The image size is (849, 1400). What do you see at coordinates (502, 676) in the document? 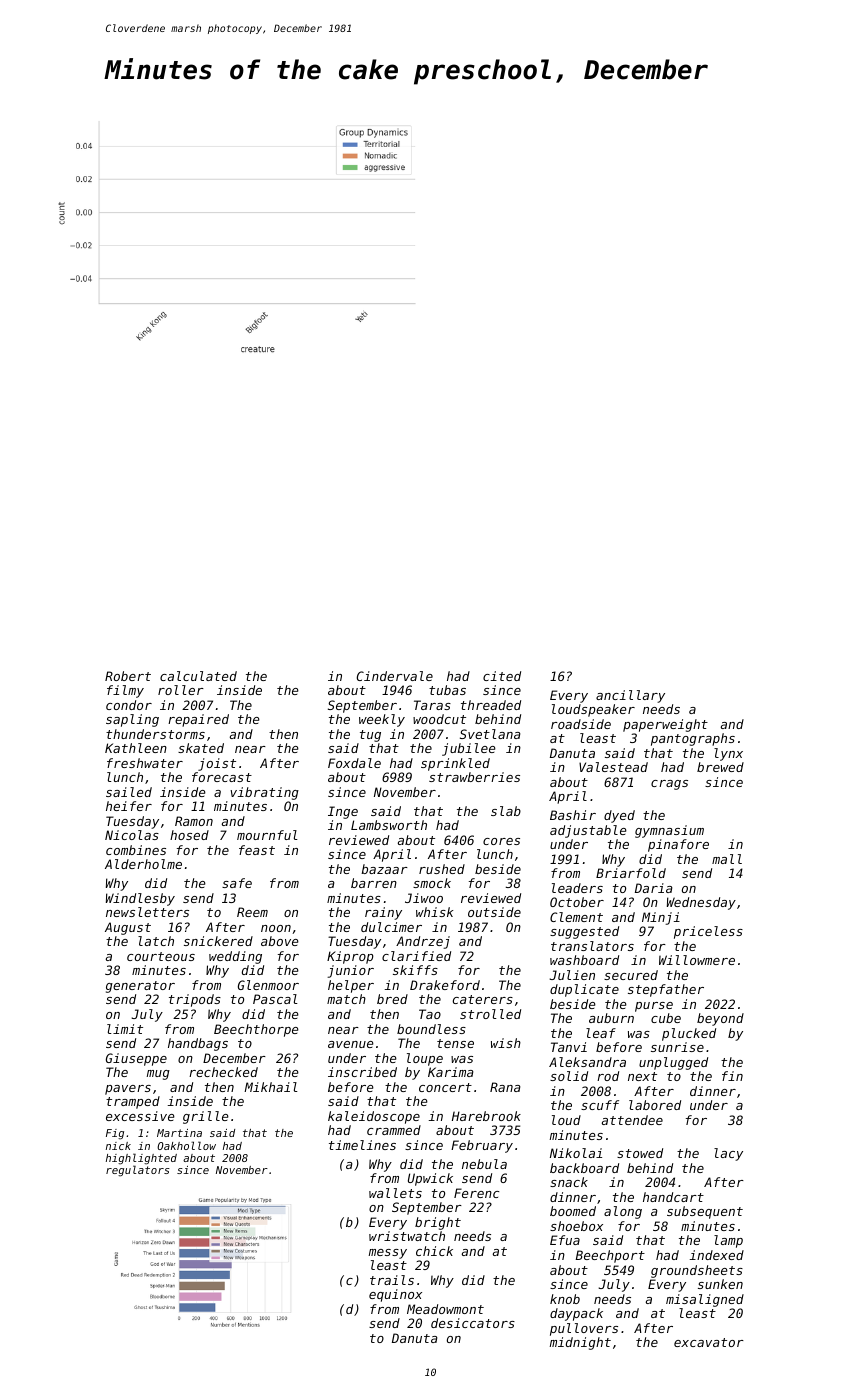
I see `cited` at bounding box center [502, 676].
